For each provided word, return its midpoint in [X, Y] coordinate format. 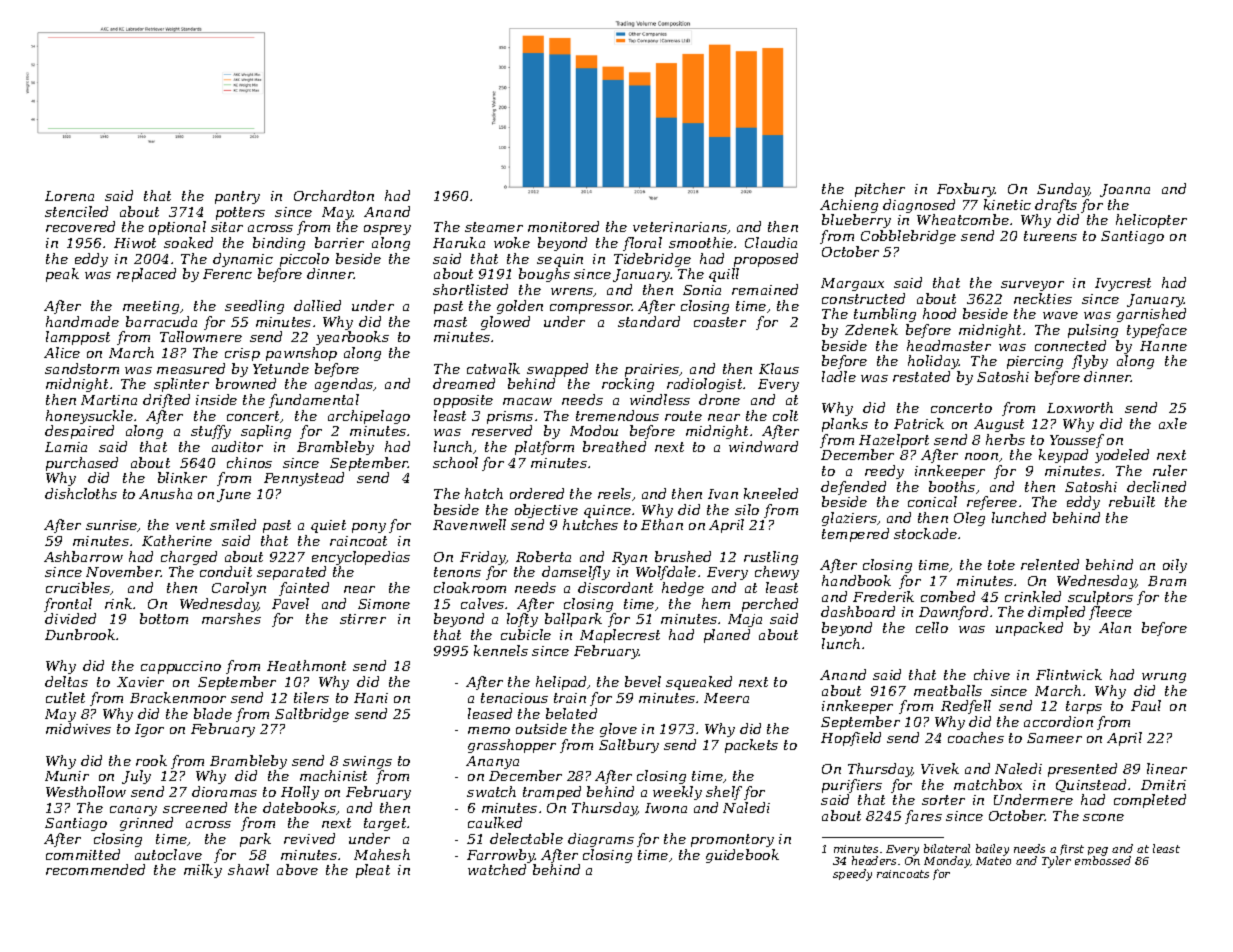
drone [719, 399]
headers [874, 860]
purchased [82, 464]
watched [497, 869]
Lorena [69, 196]
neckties [1043, 298]
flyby [1090, 362]
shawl [248, 869]
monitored [563, 226]
